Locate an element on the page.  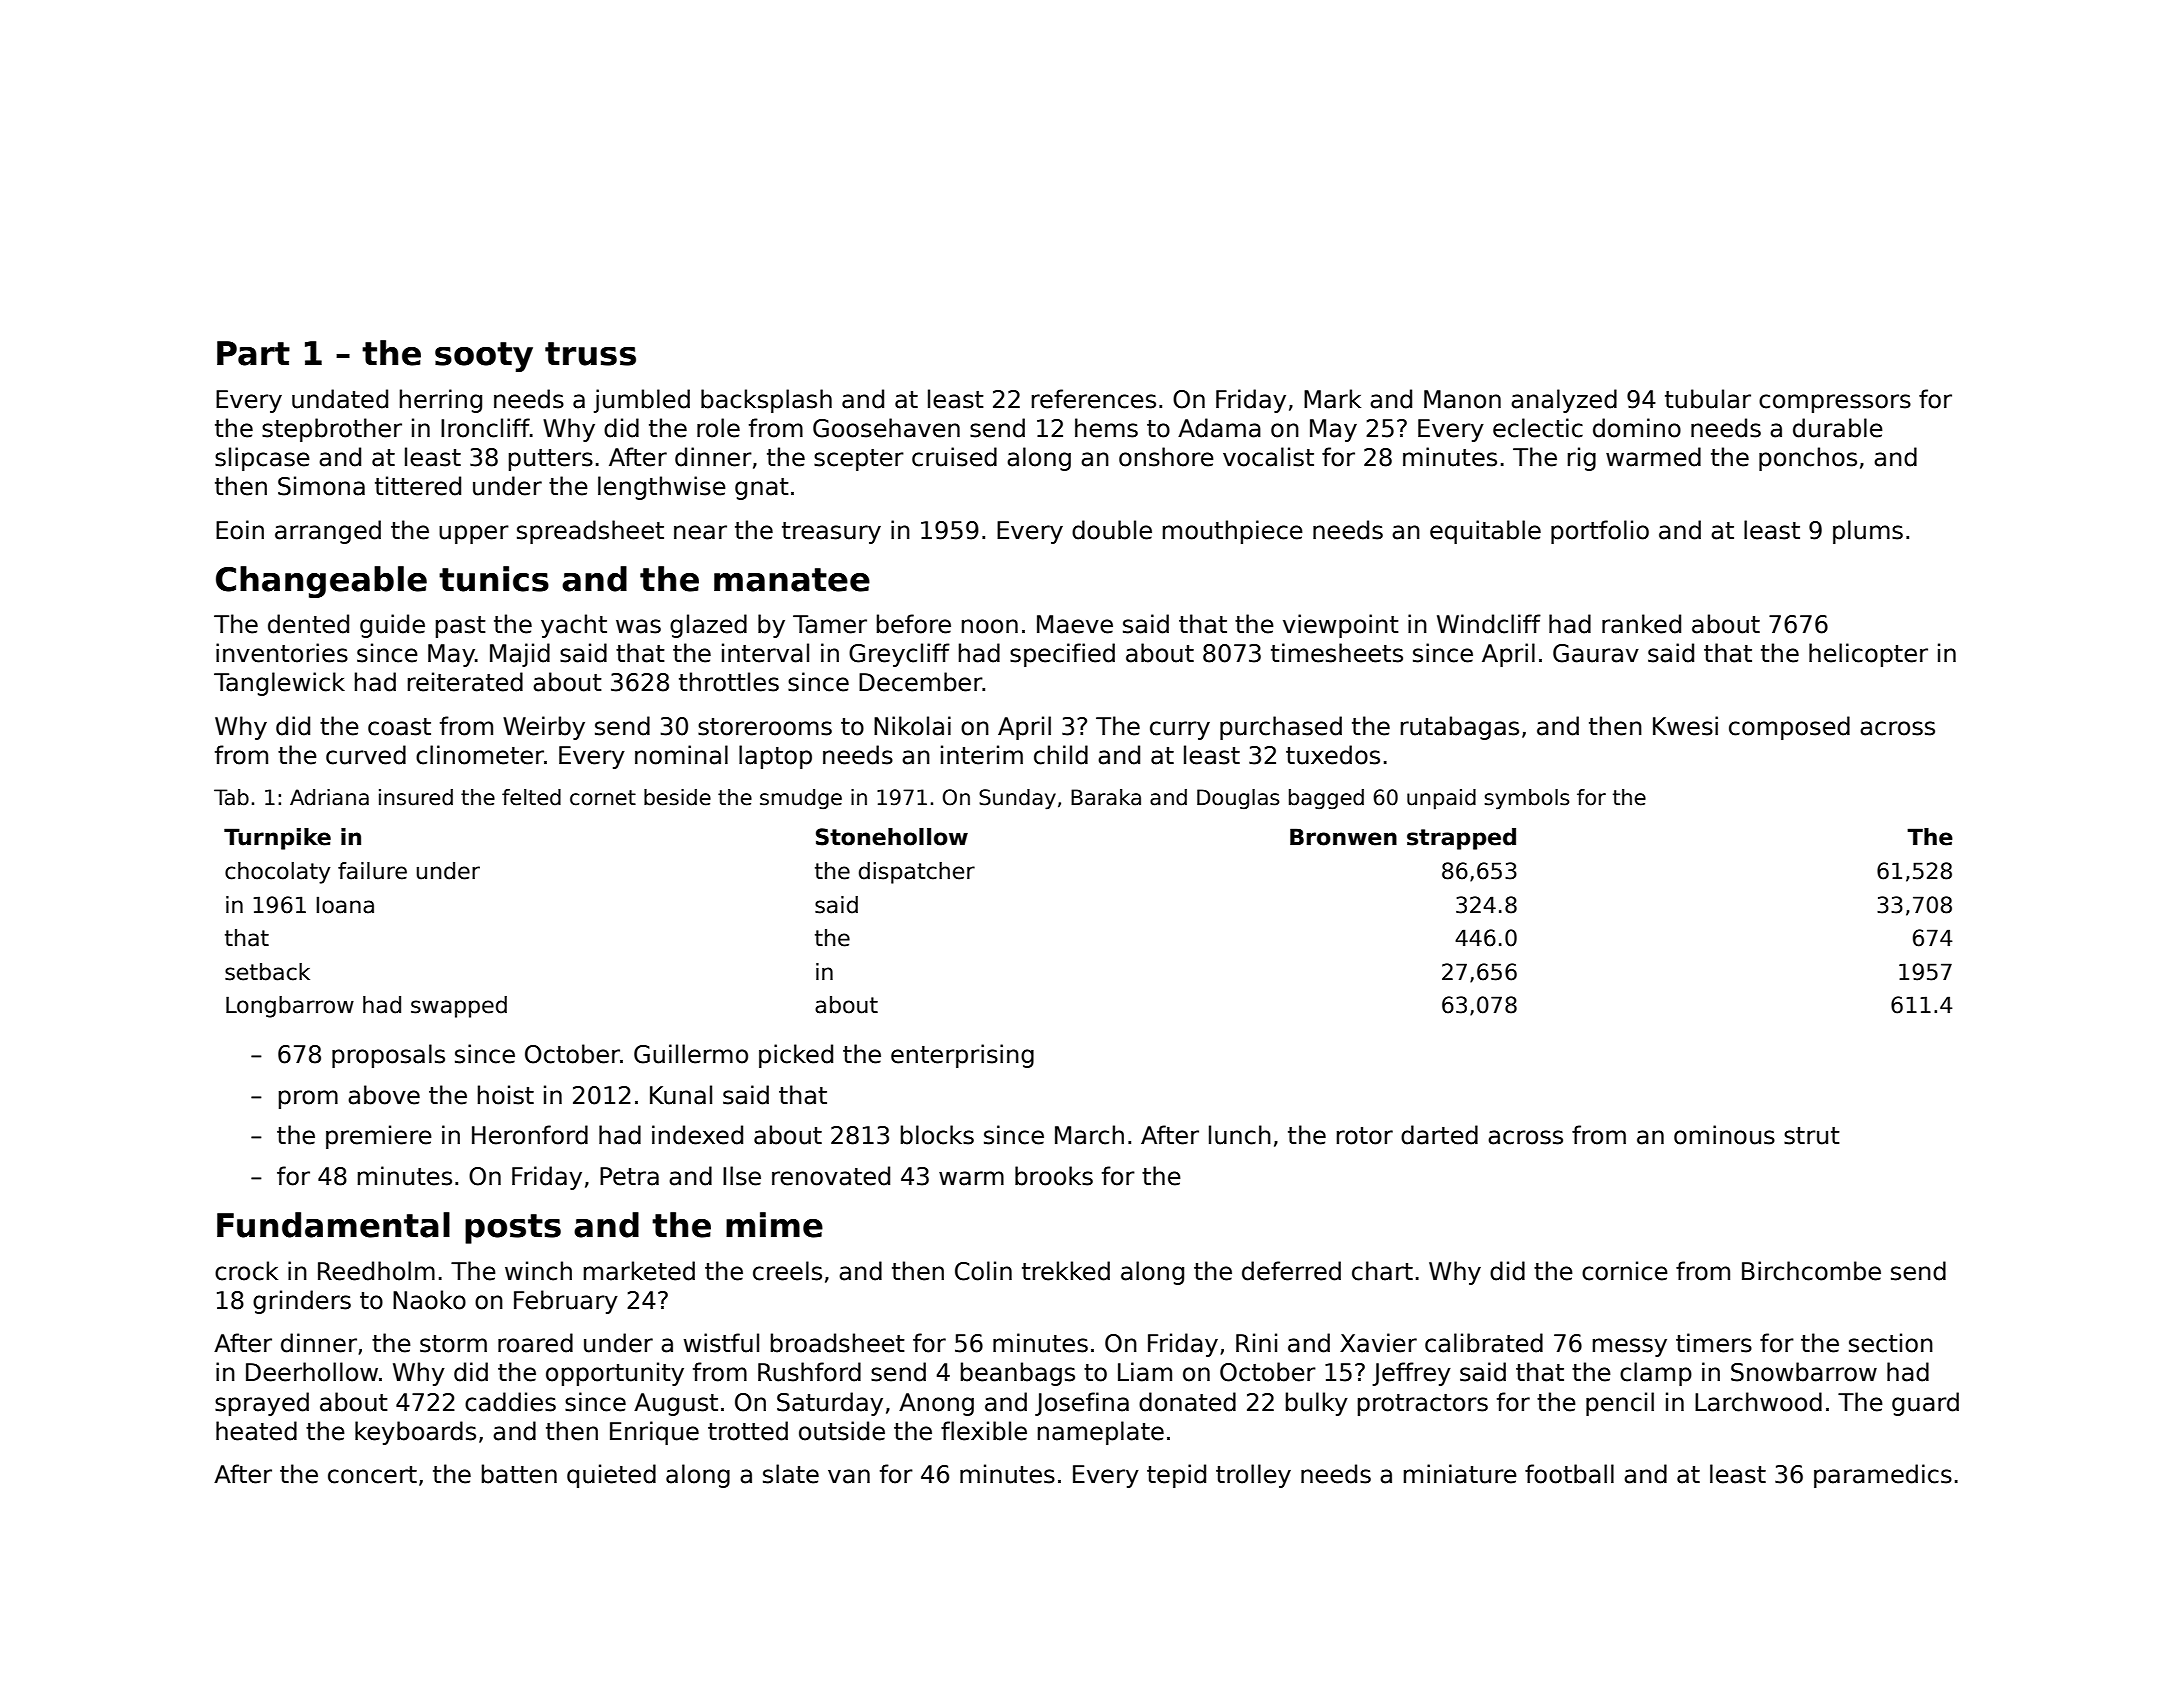
compressors is located at coordinates (1835, 403).
